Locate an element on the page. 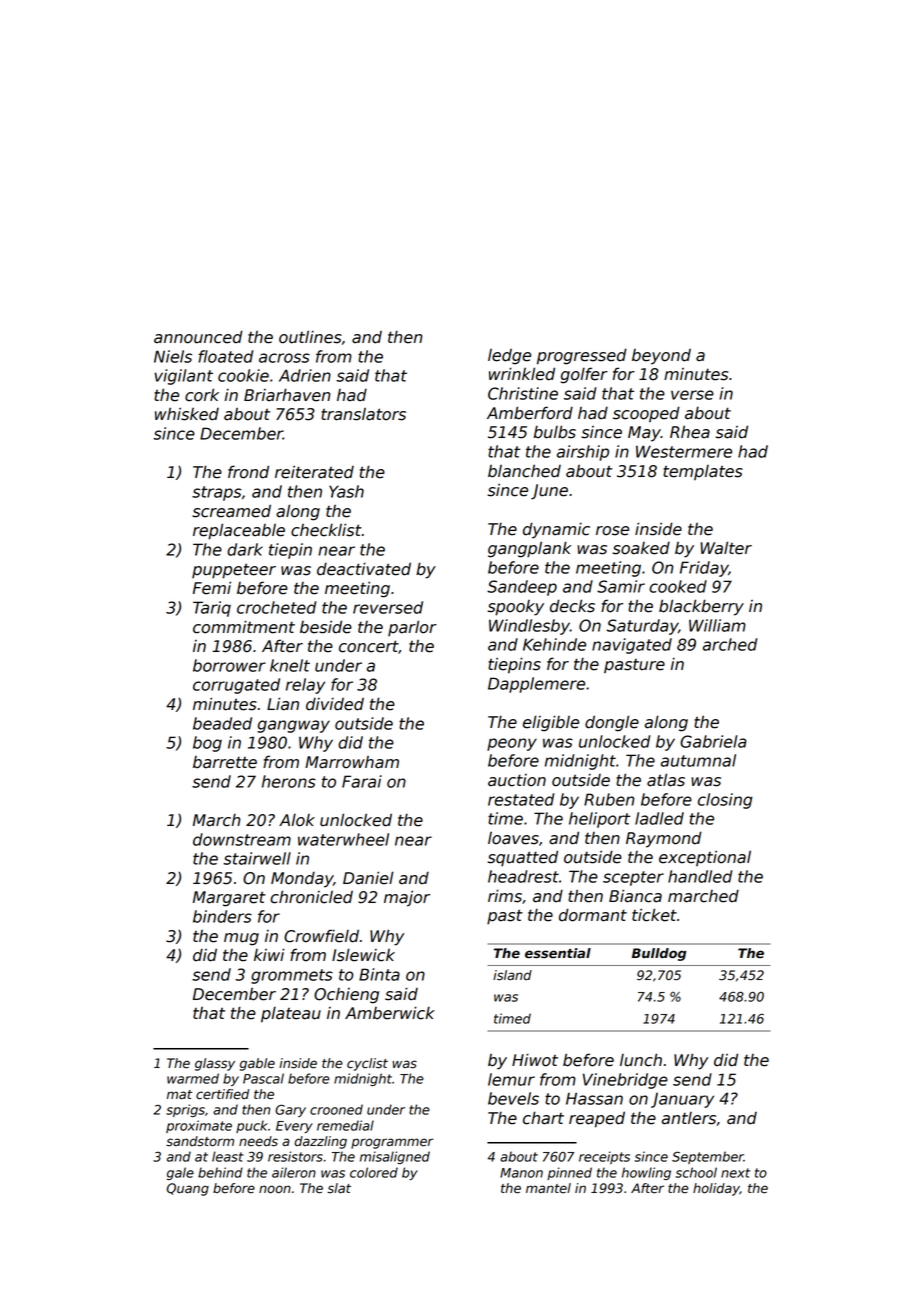 The width and height of the document is (924, 1311). deactivated is located at coordinates (364, 569).
